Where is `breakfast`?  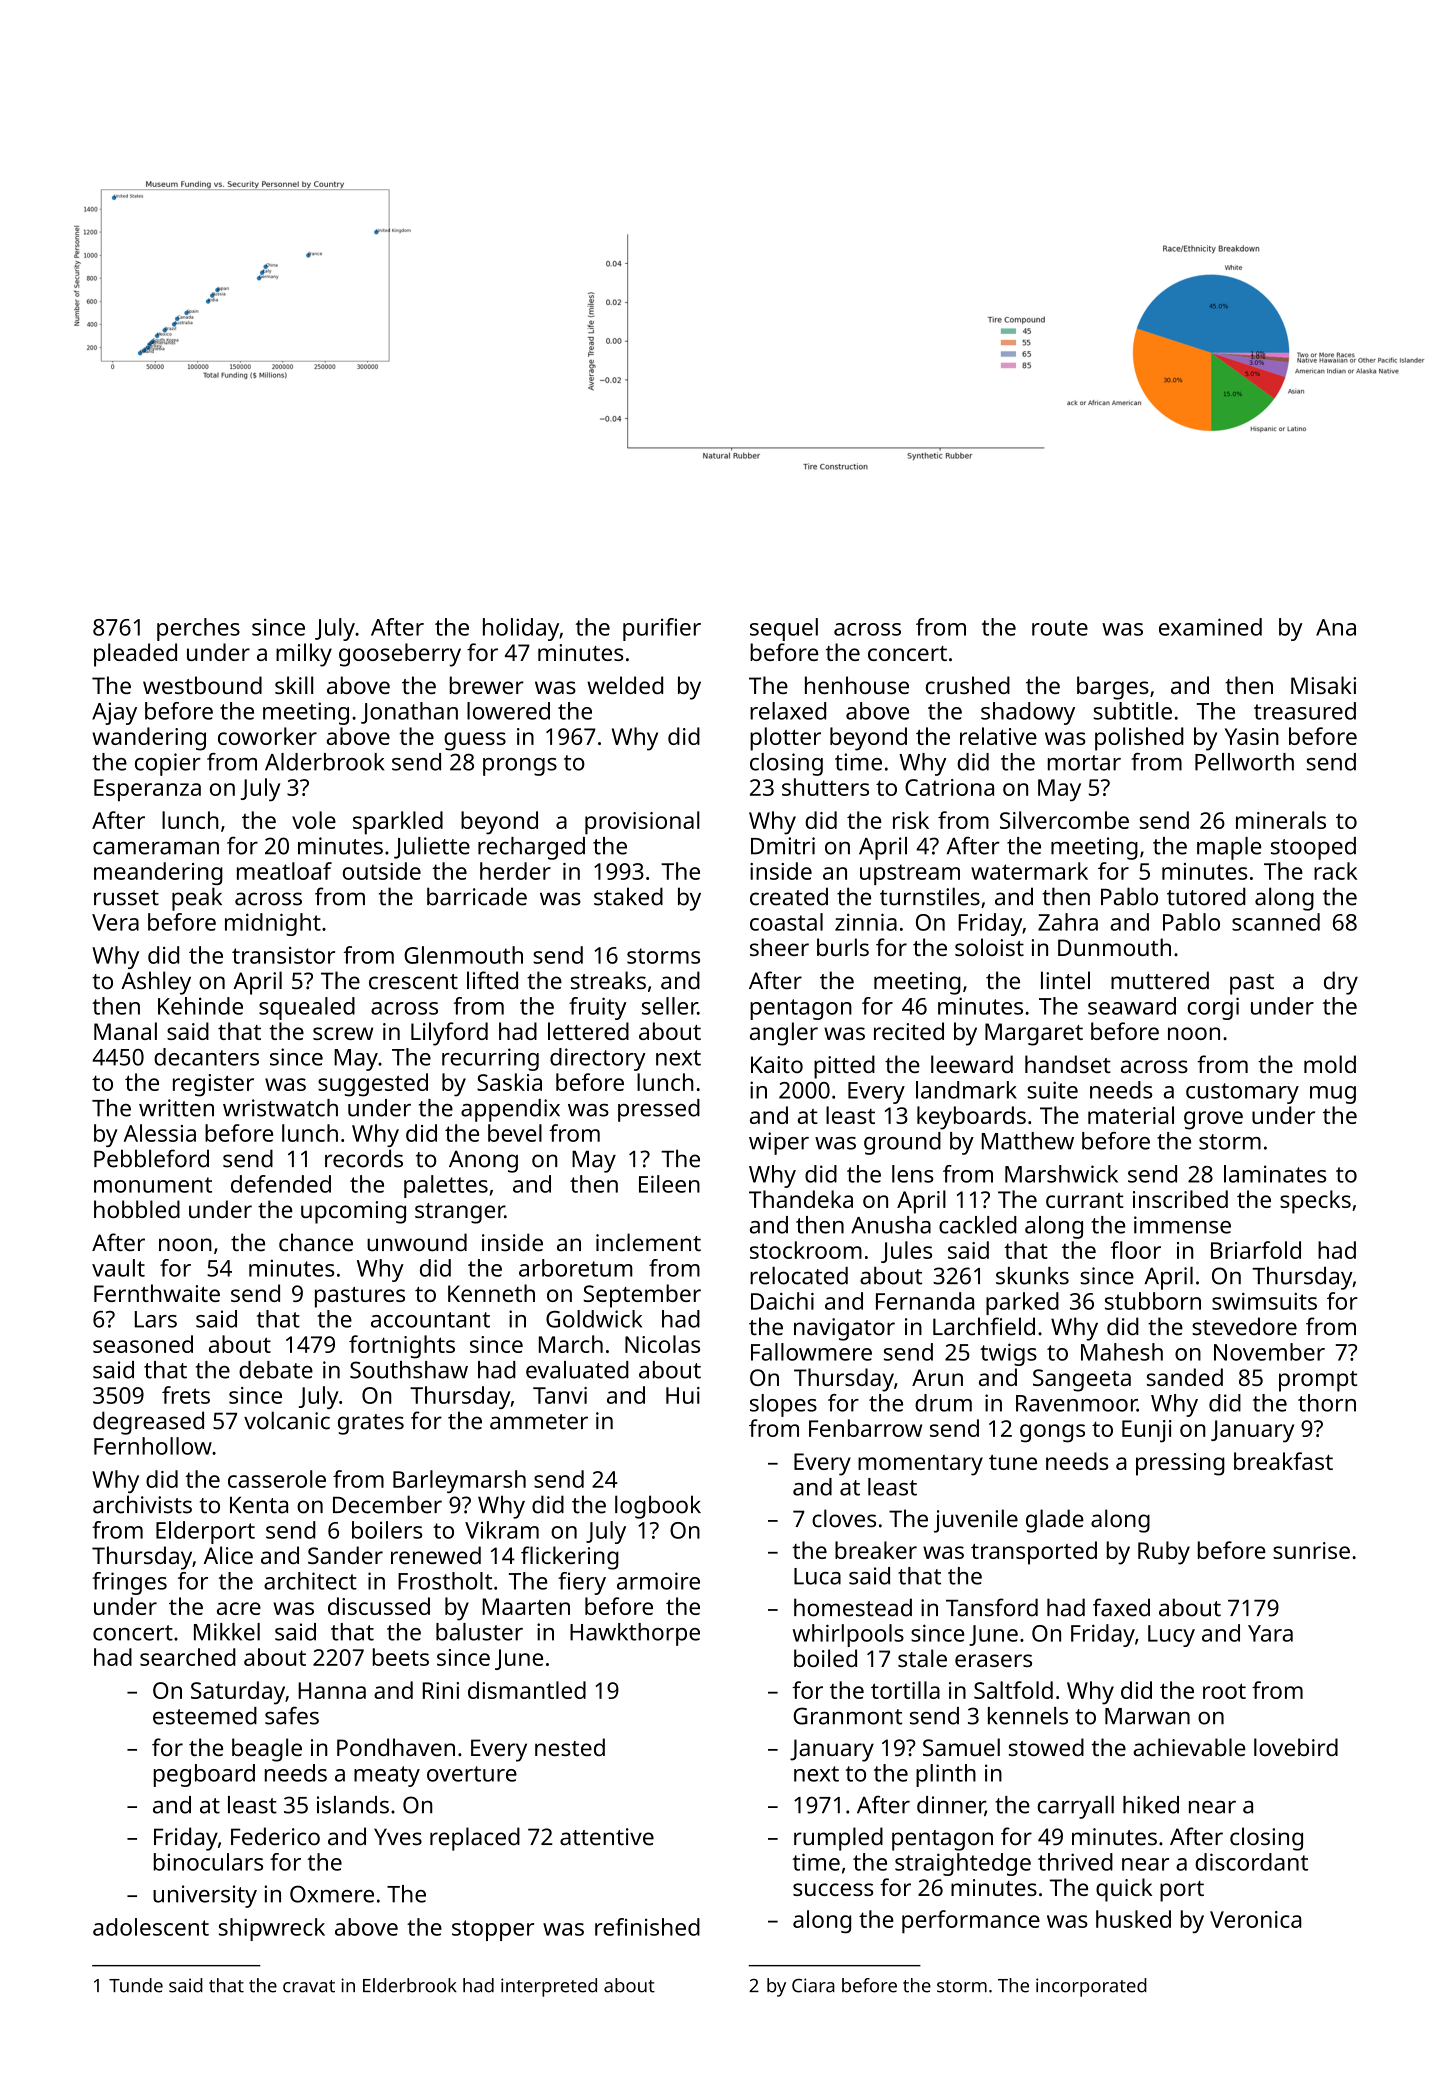 breakfast is located at coordinates (1283, 1461).
